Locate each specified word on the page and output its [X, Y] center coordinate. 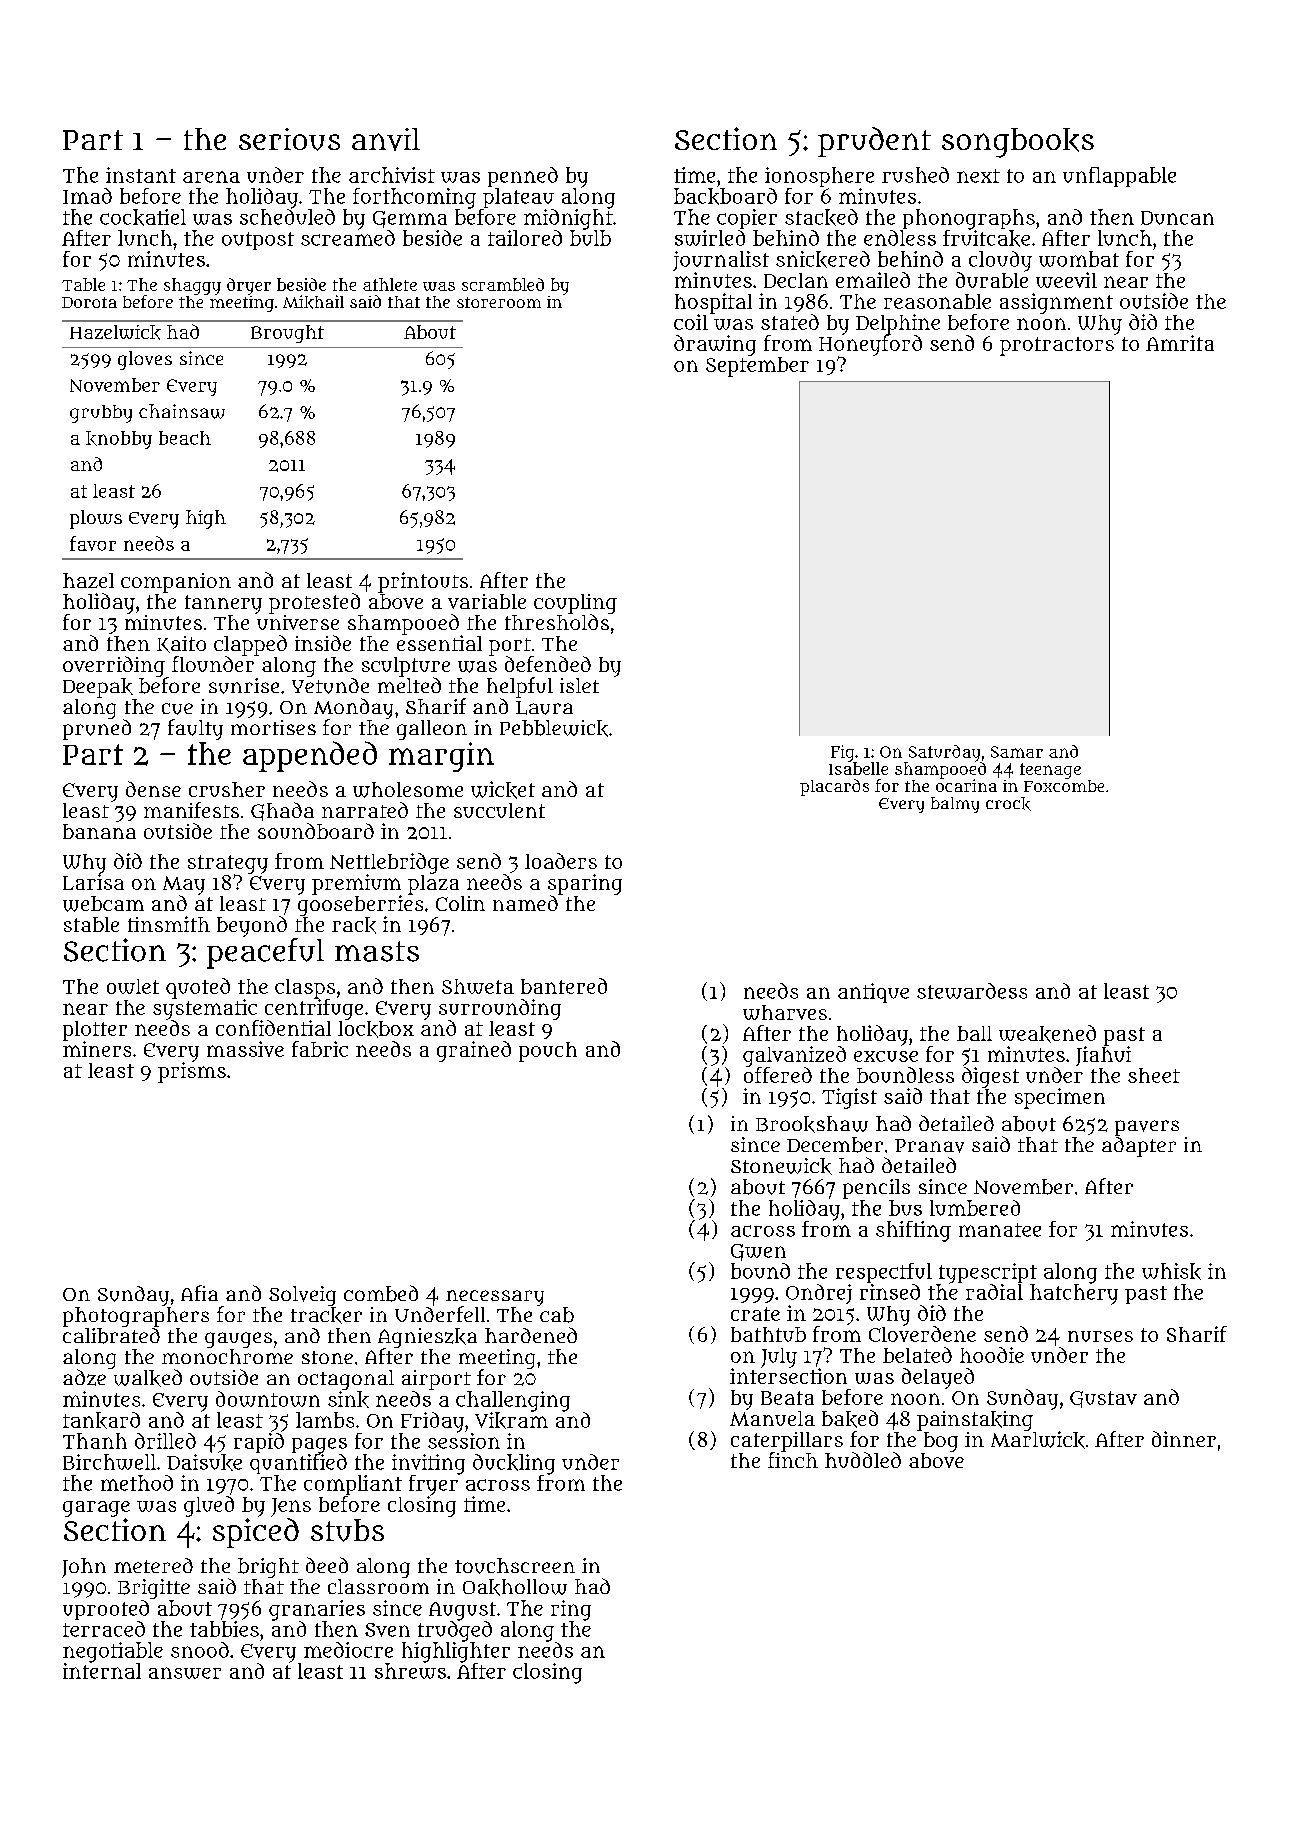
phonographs [969, 219]
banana [99, 831]
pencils [876, 1189]
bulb [590, 238]
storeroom [499, 302]
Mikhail [313, 302]
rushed [915, 175]
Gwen [758, 1252]
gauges [238, 1340]
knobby [119, 440]
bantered [564, 986]
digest [990, 1077]
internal [102, 1671]
